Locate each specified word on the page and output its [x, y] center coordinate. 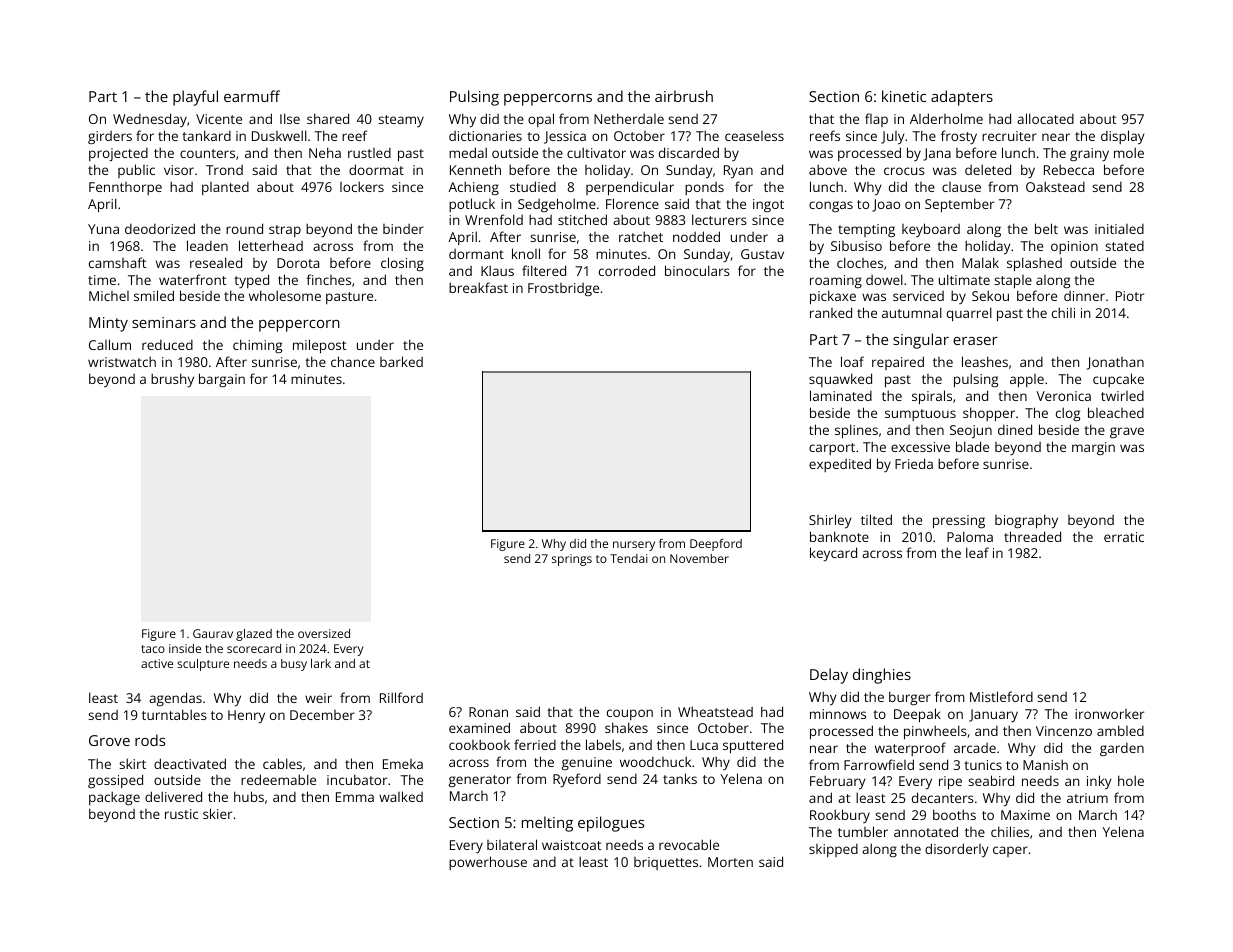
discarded [689, 152]
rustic [181, 814]
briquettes [666, 863]
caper [1010, 851]
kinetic [904, 96]
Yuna [103, 229]
